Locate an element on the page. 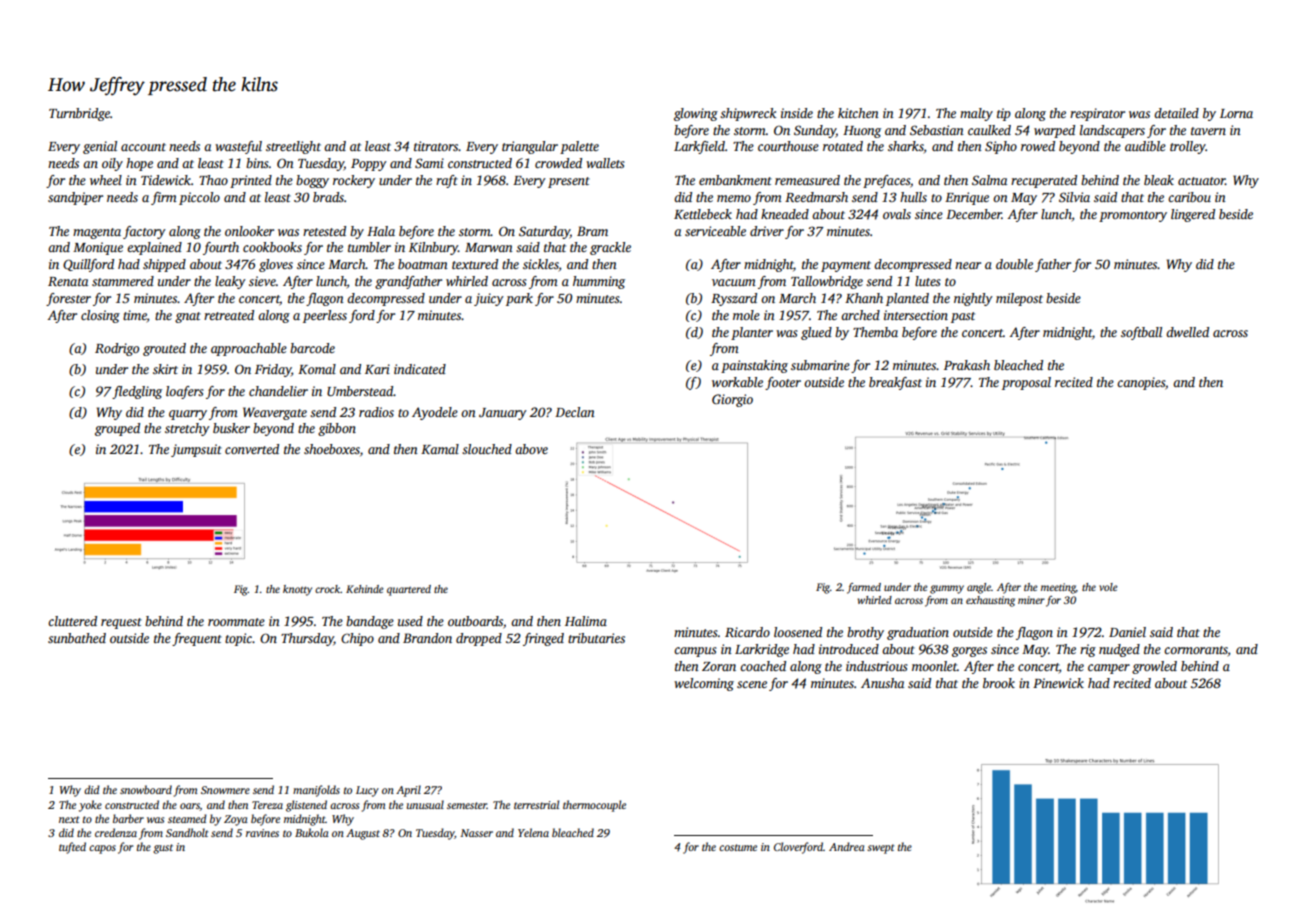 This page has width=1308, height=924. Prakash is located at coordinates (967, 365).
